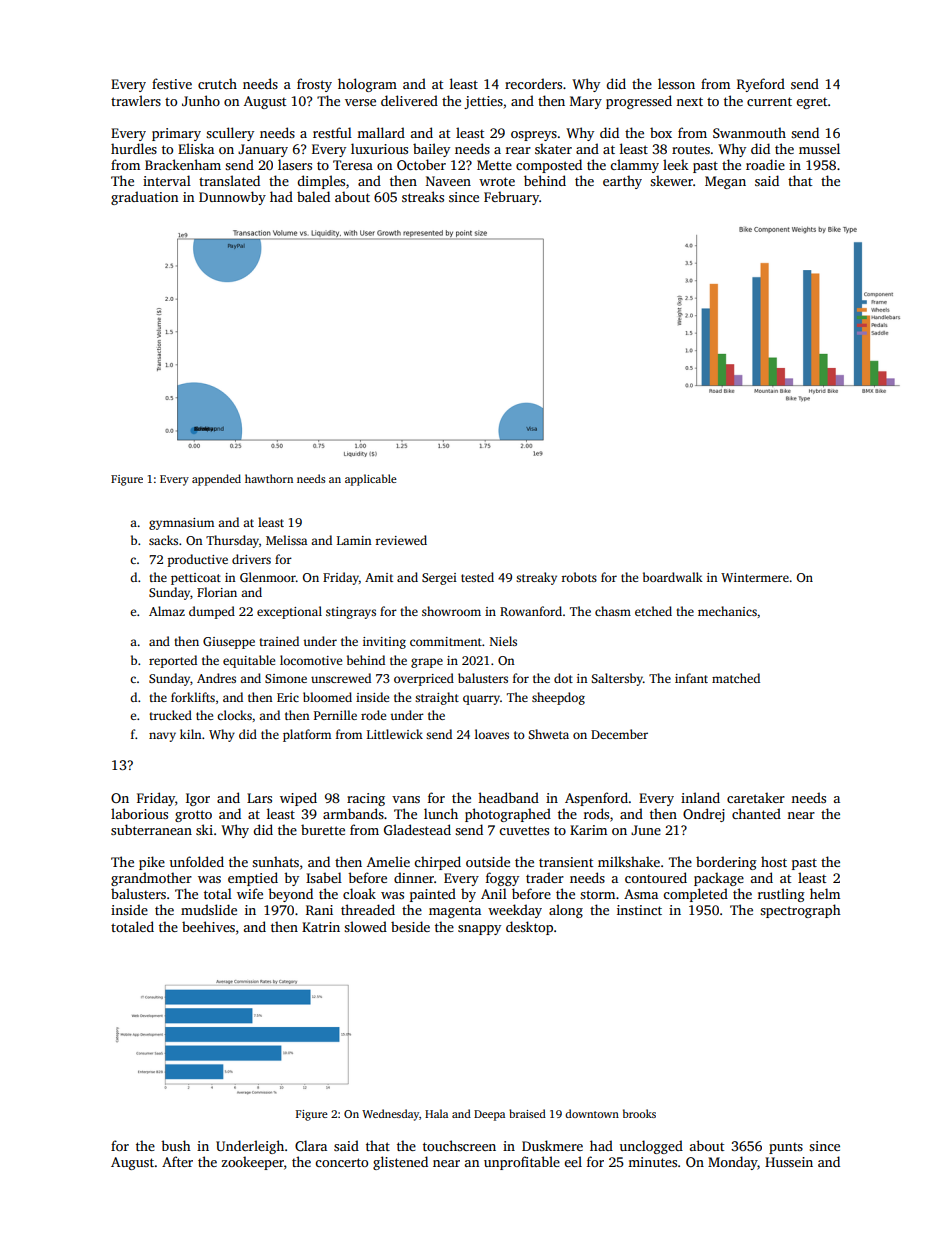 This page has height=1233, width=952. I want to click on Dunnowby, so click(232, 198).
